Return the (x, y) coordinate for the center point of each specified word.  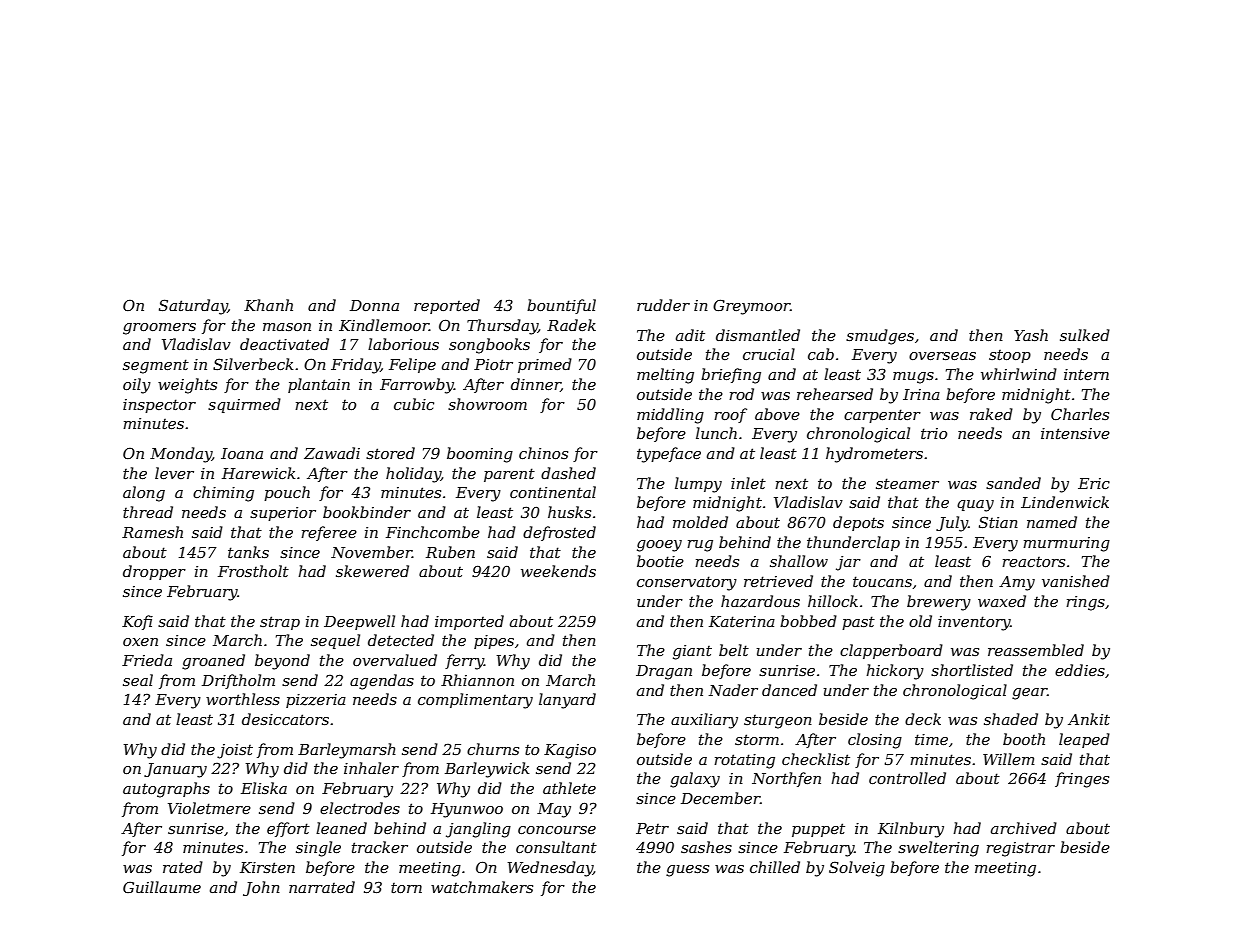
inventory (974, 623)
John (261, 888)
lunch (716, 433)
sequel (335, 641)
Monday (181, 455)
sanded (1013, 483)
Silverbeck (253, 364)
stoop (1010, 356)
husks (569, 512)
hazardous (760, 601)
